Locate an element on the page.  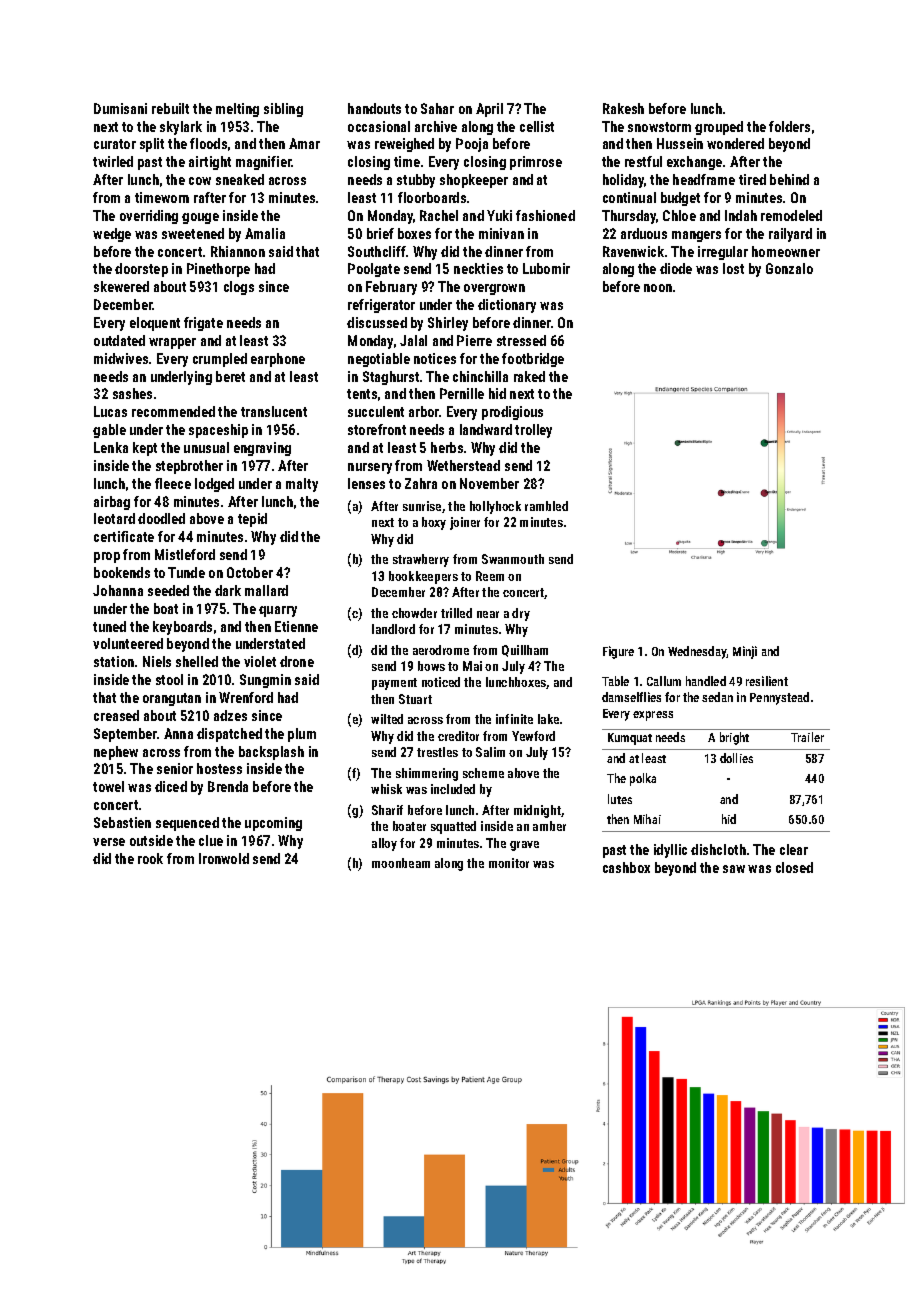
arbor is located at coordinates (424, 411).
